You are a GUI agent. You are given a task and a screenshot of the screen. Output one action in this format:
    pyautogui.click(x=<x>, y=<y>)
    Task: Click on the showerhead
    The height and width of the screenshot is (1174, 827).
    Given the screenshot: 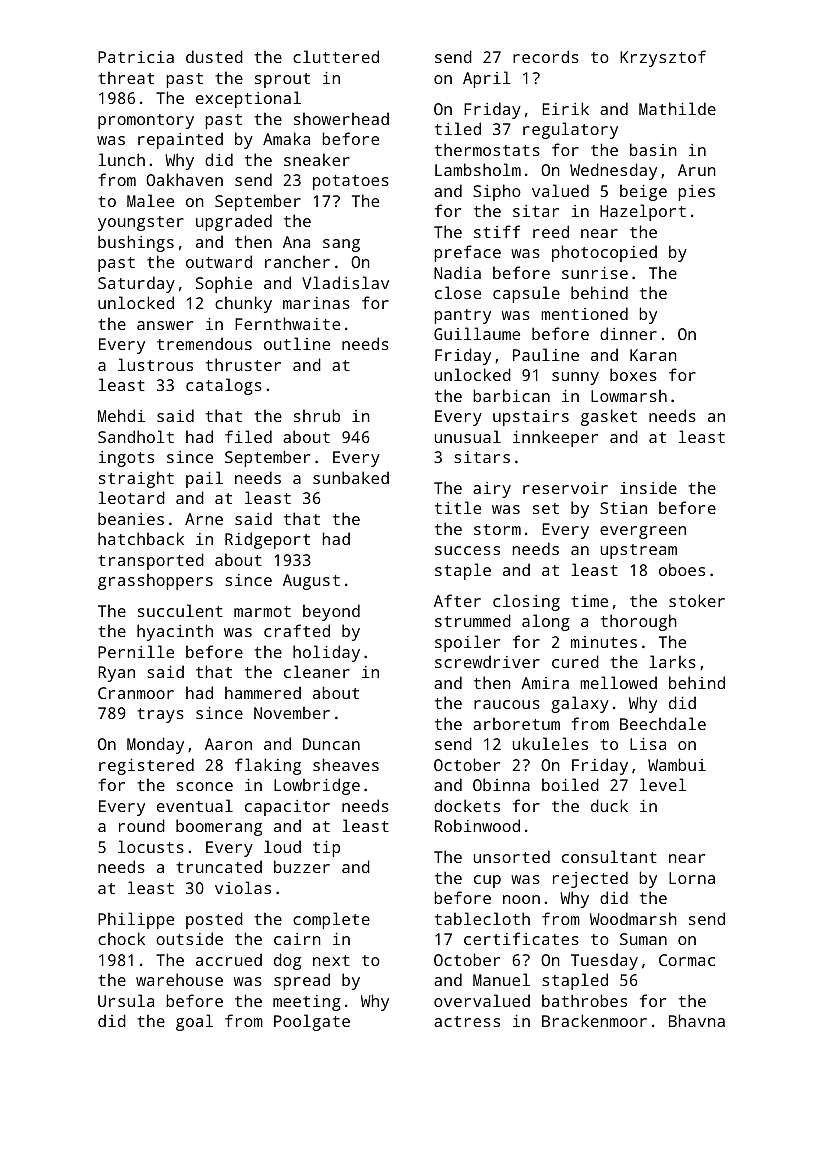 What is the action you would take?
    pyautogui.click(x=341, y=118)
